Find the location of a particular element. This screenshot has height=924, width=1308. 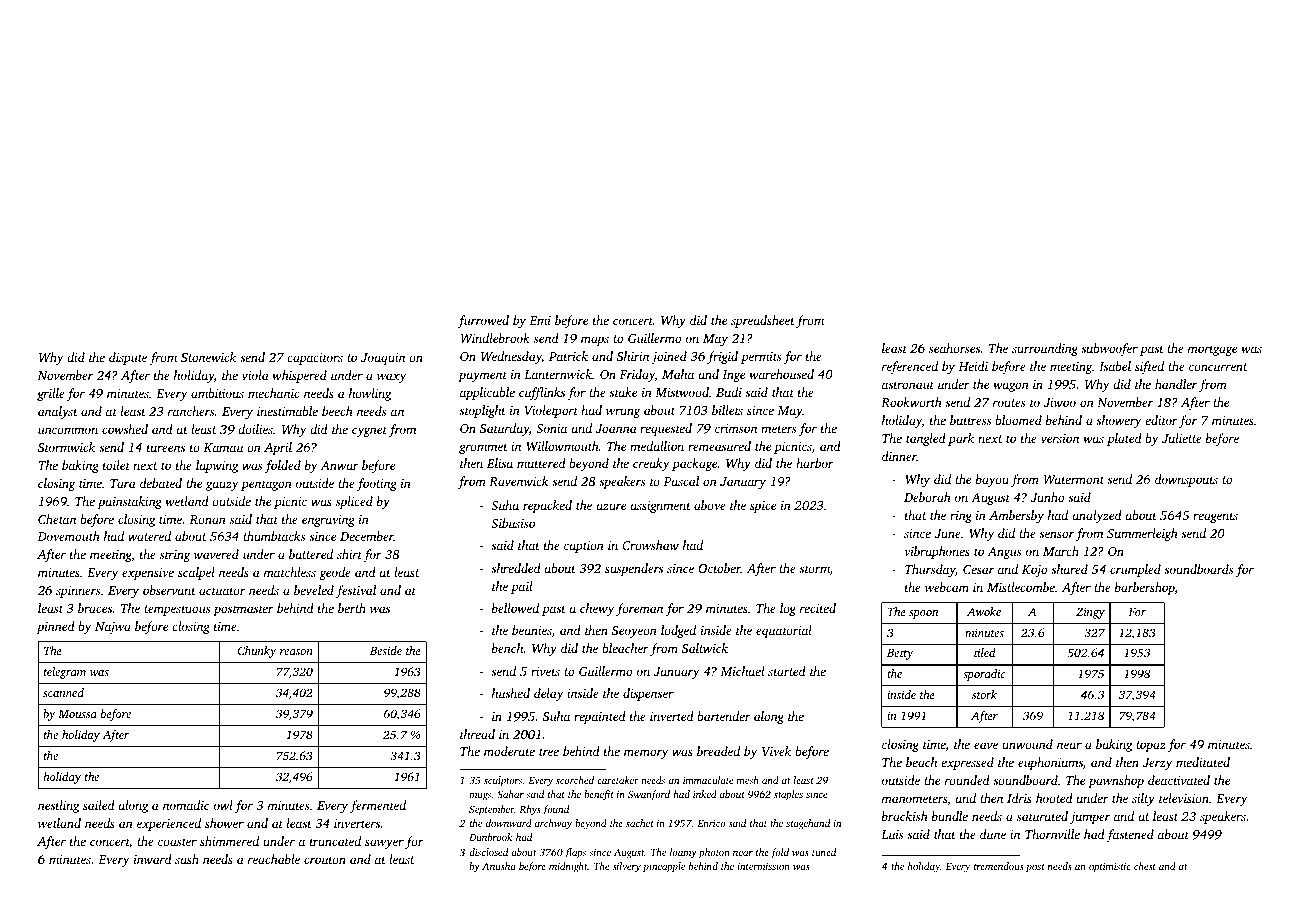

beanies is located at coordinates (532, 630).
